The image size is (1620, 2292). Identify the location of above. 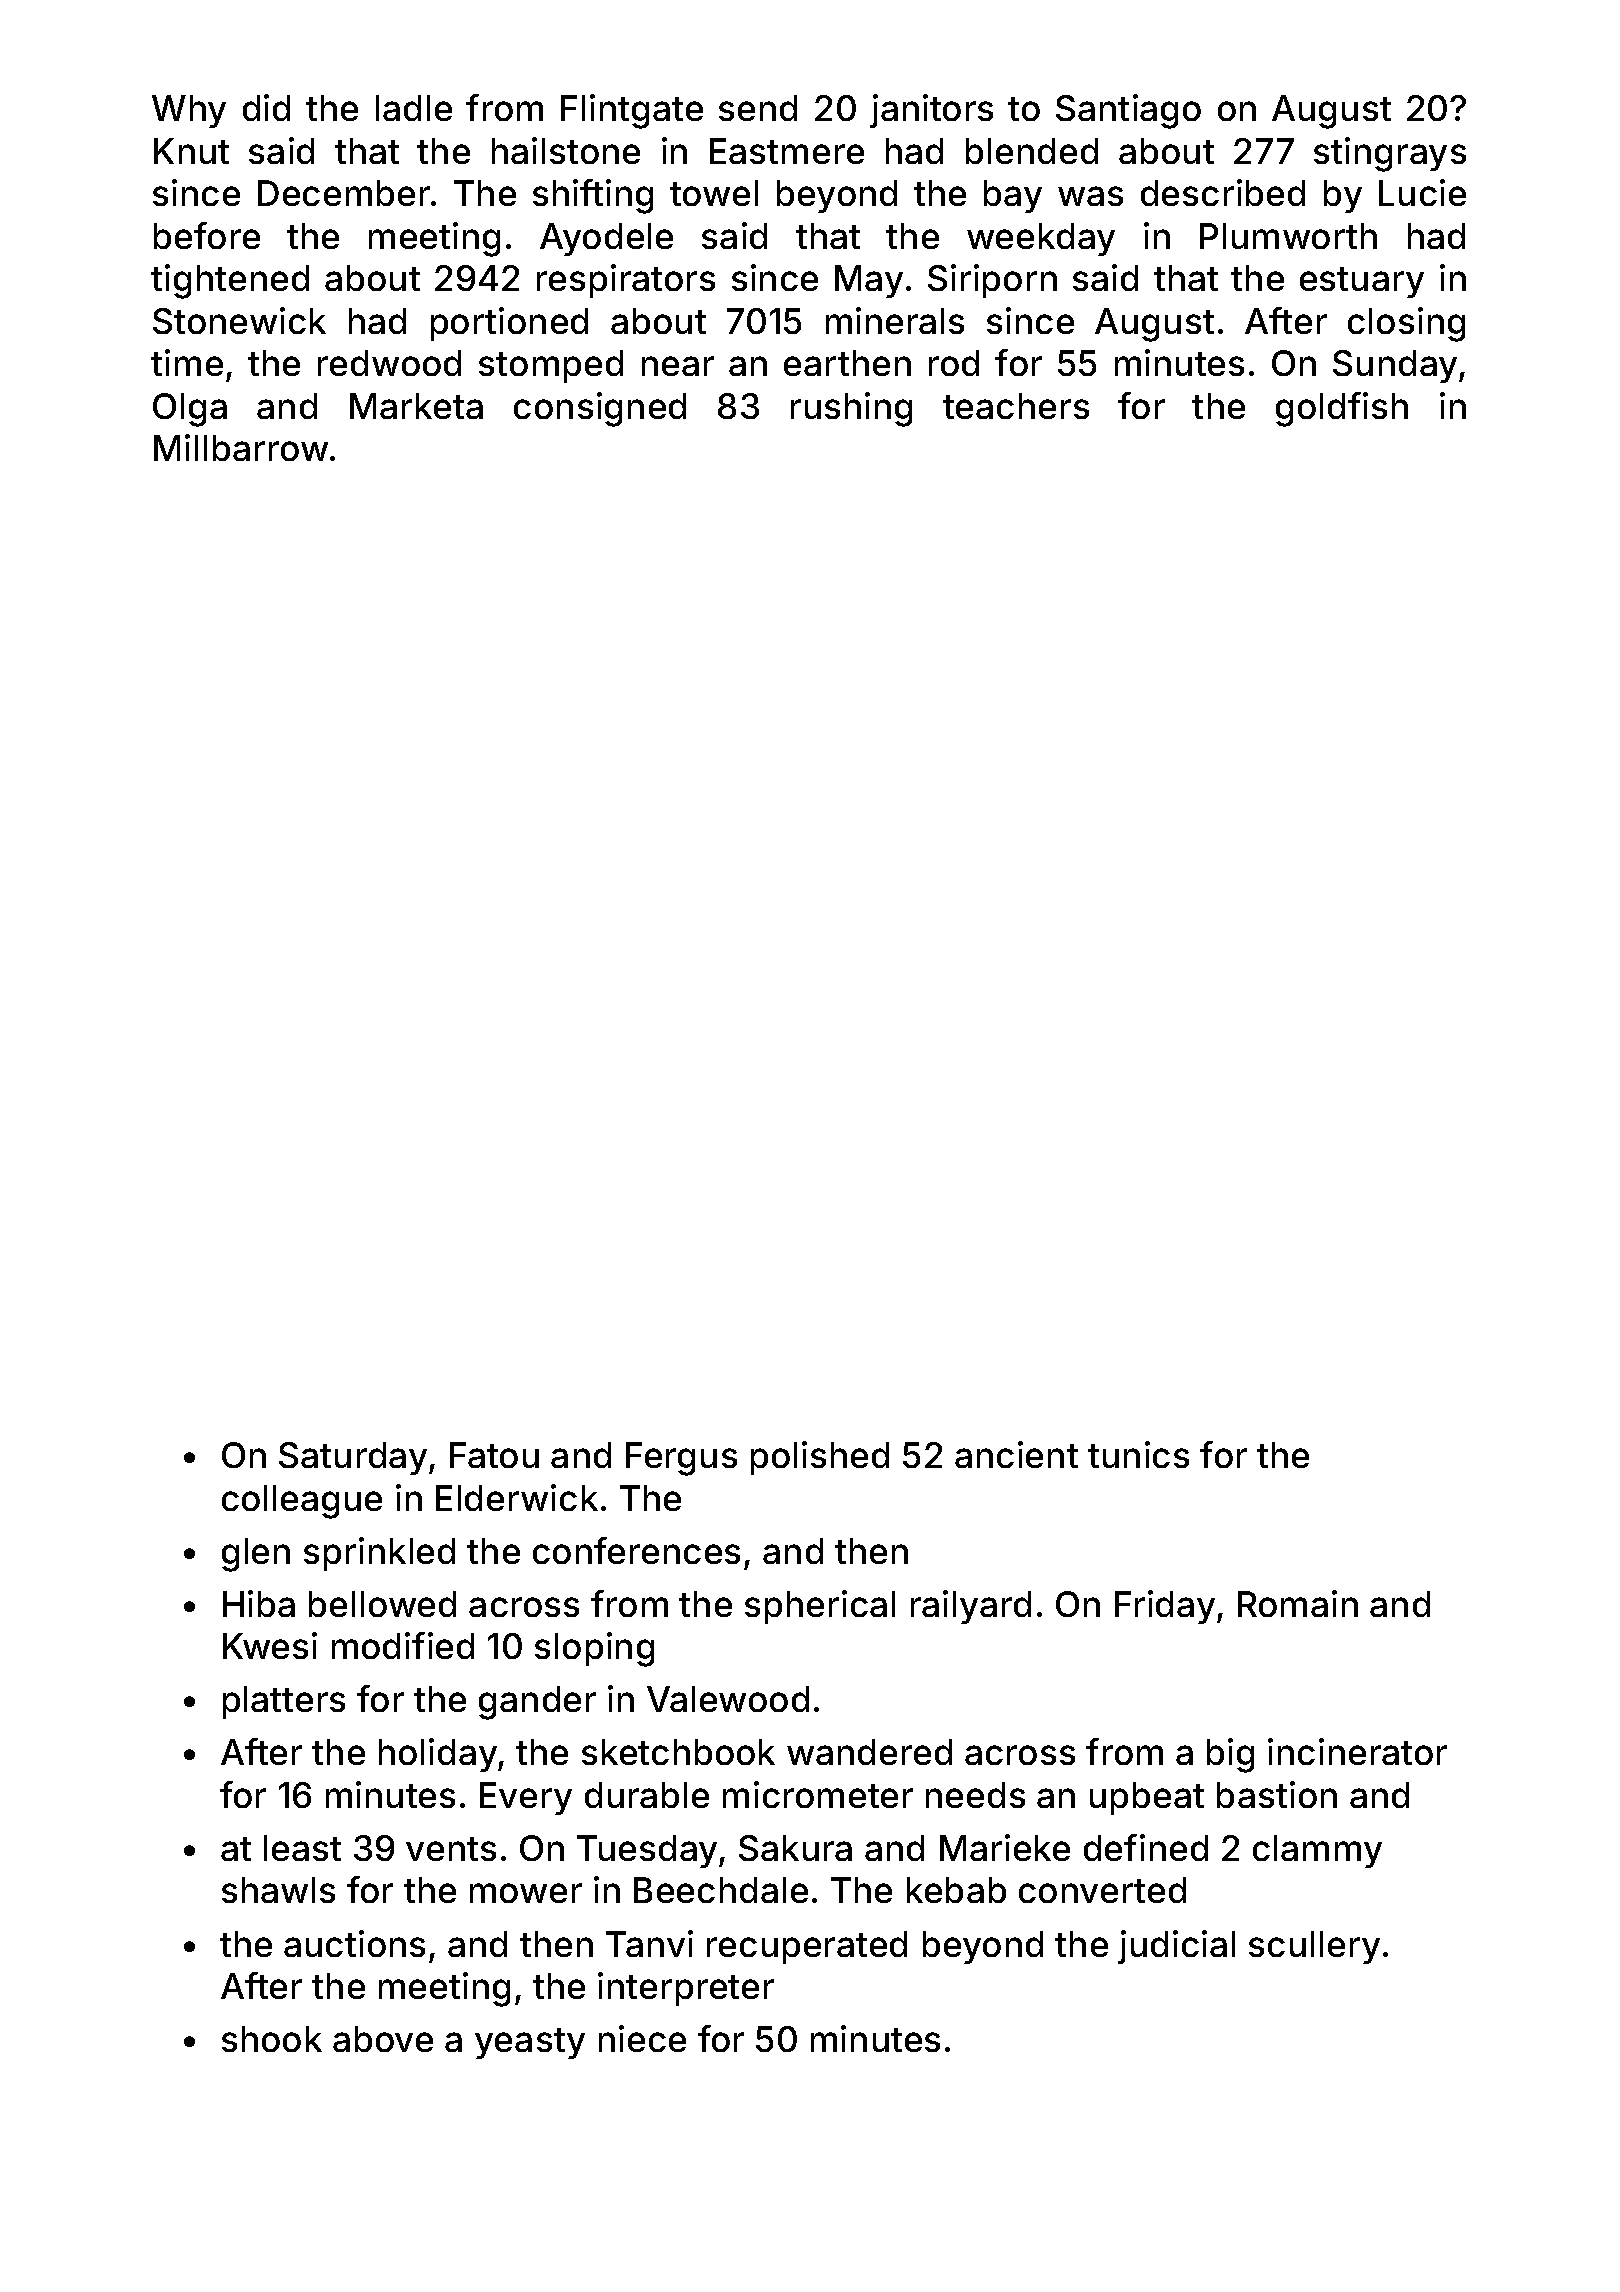
(383, 2039).
